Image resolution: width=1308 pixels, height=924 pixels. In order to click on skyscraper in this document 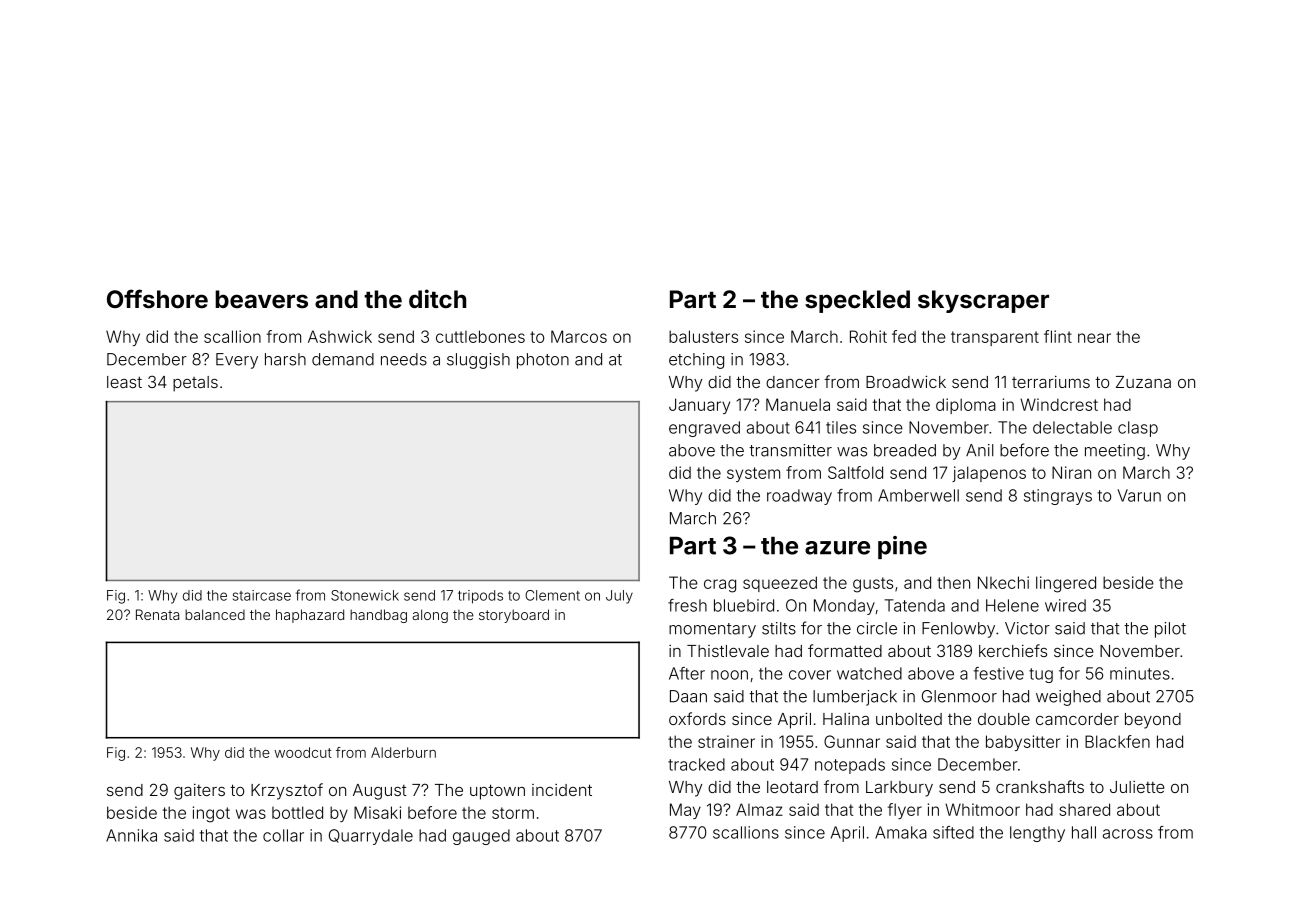, I will do `click(983, 301)`.
